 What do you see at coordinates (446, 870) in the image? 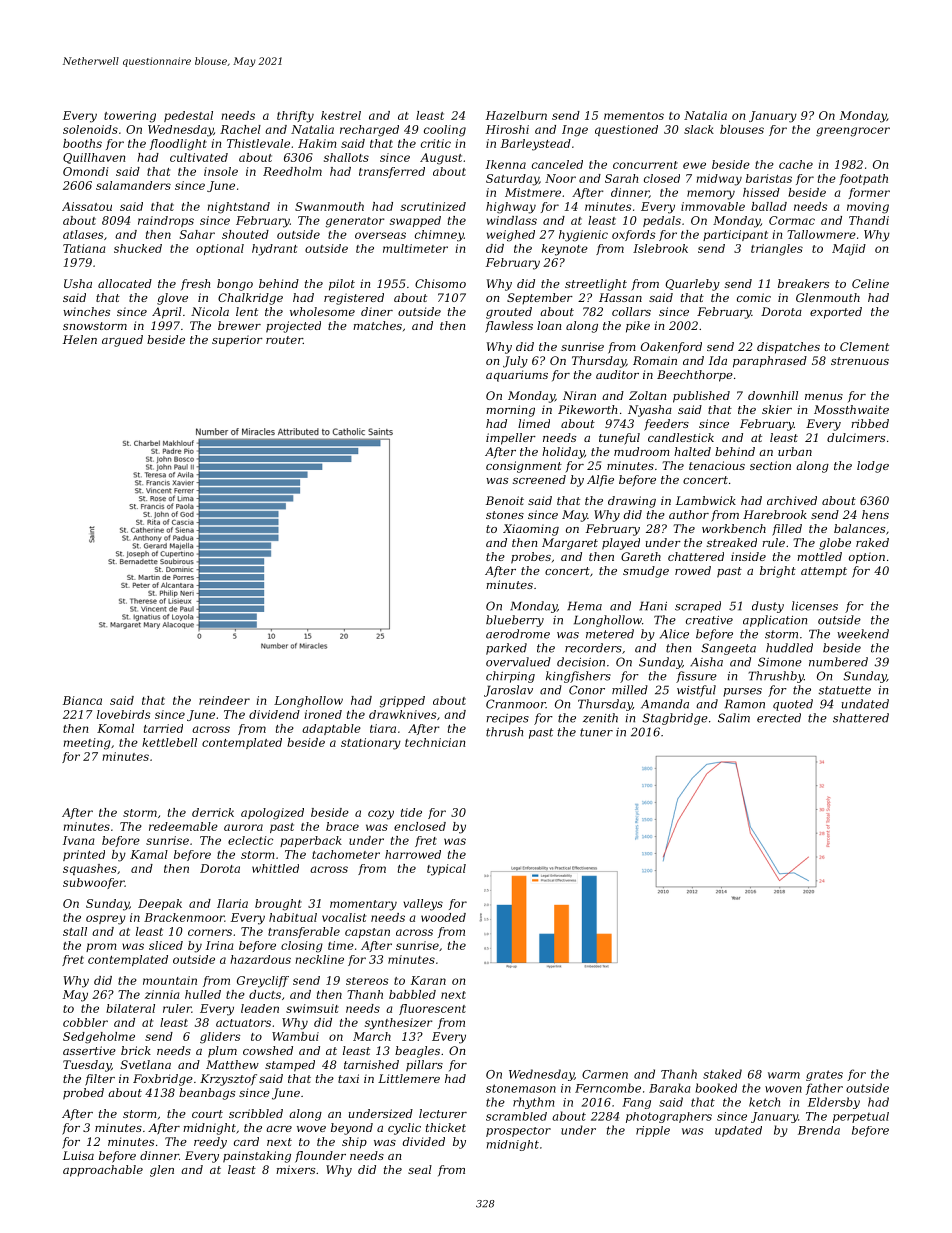
I see `typical` at bounding box center [446, 870].
